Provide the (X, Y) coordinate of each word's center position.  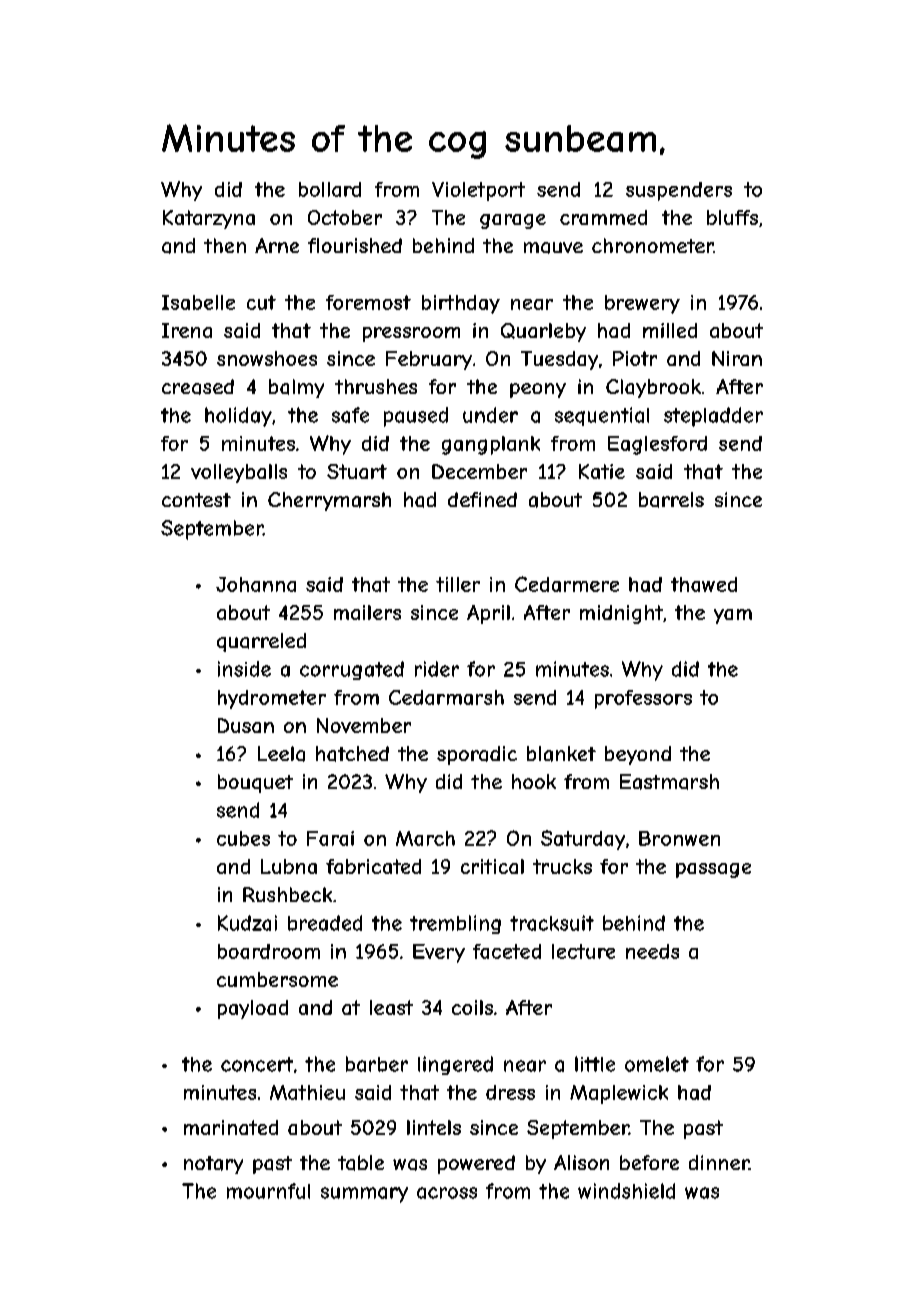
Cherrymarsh (329, 501)
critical (492, 866)
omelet (657, 1064)
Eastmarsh (669, 782)
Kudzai (247, 923)
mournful (268, 1191)
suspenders (679, 191)
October (345, 217)
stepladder (713, 417)
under (490, 415)
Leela (281, 754)
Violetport (478, 191)
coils (472, 1007)
